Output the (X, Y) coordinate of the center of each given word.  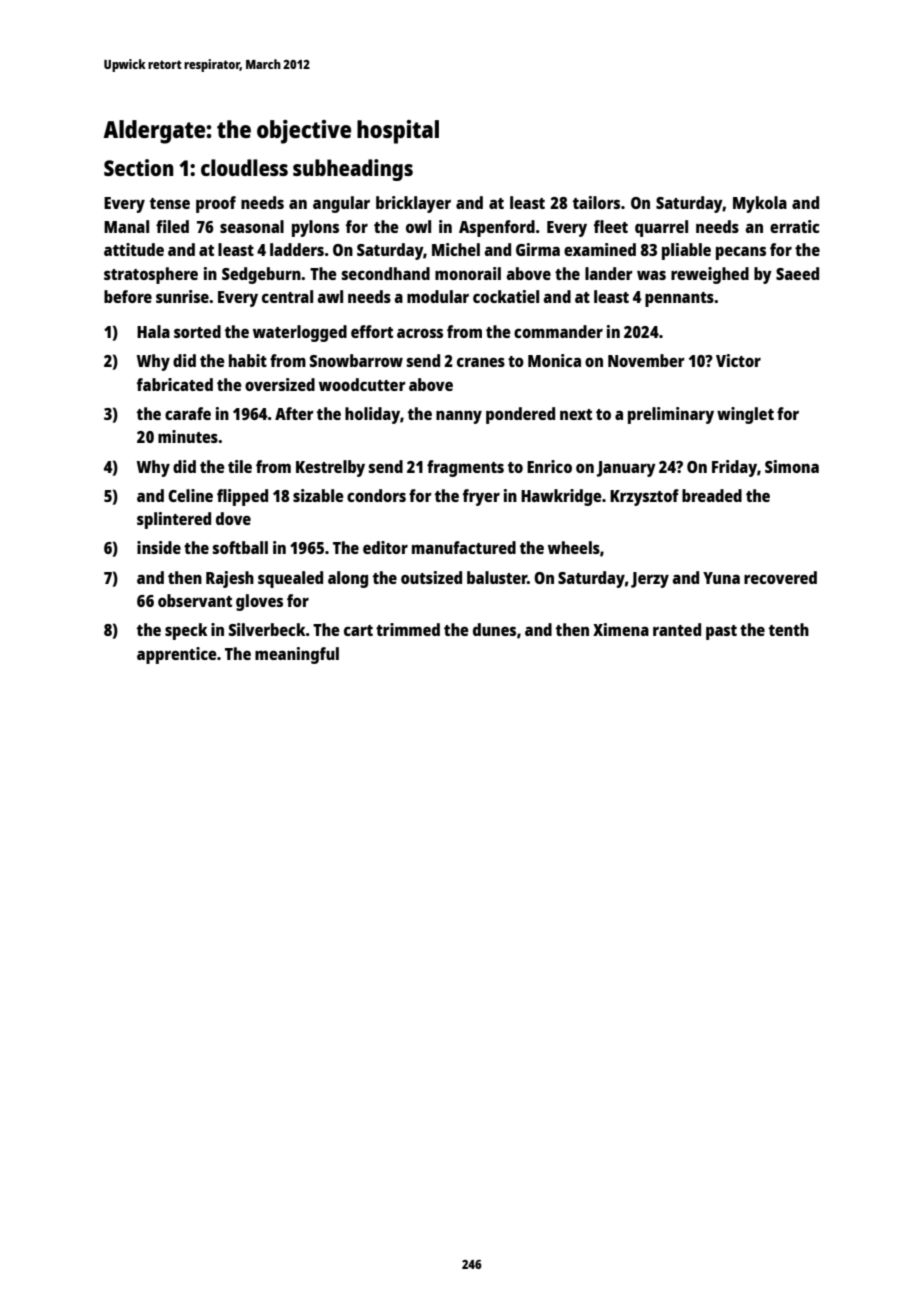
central (287, 296)
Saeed (797, 273)
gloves (259, 602)
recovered (780, 577)
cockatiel (506, 296)
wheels (574, 547)
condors (376, 495)
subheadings (353, 170)
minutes (188, 436)
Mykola (760, 204)
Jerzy (650, 580)
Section (138, 167)
